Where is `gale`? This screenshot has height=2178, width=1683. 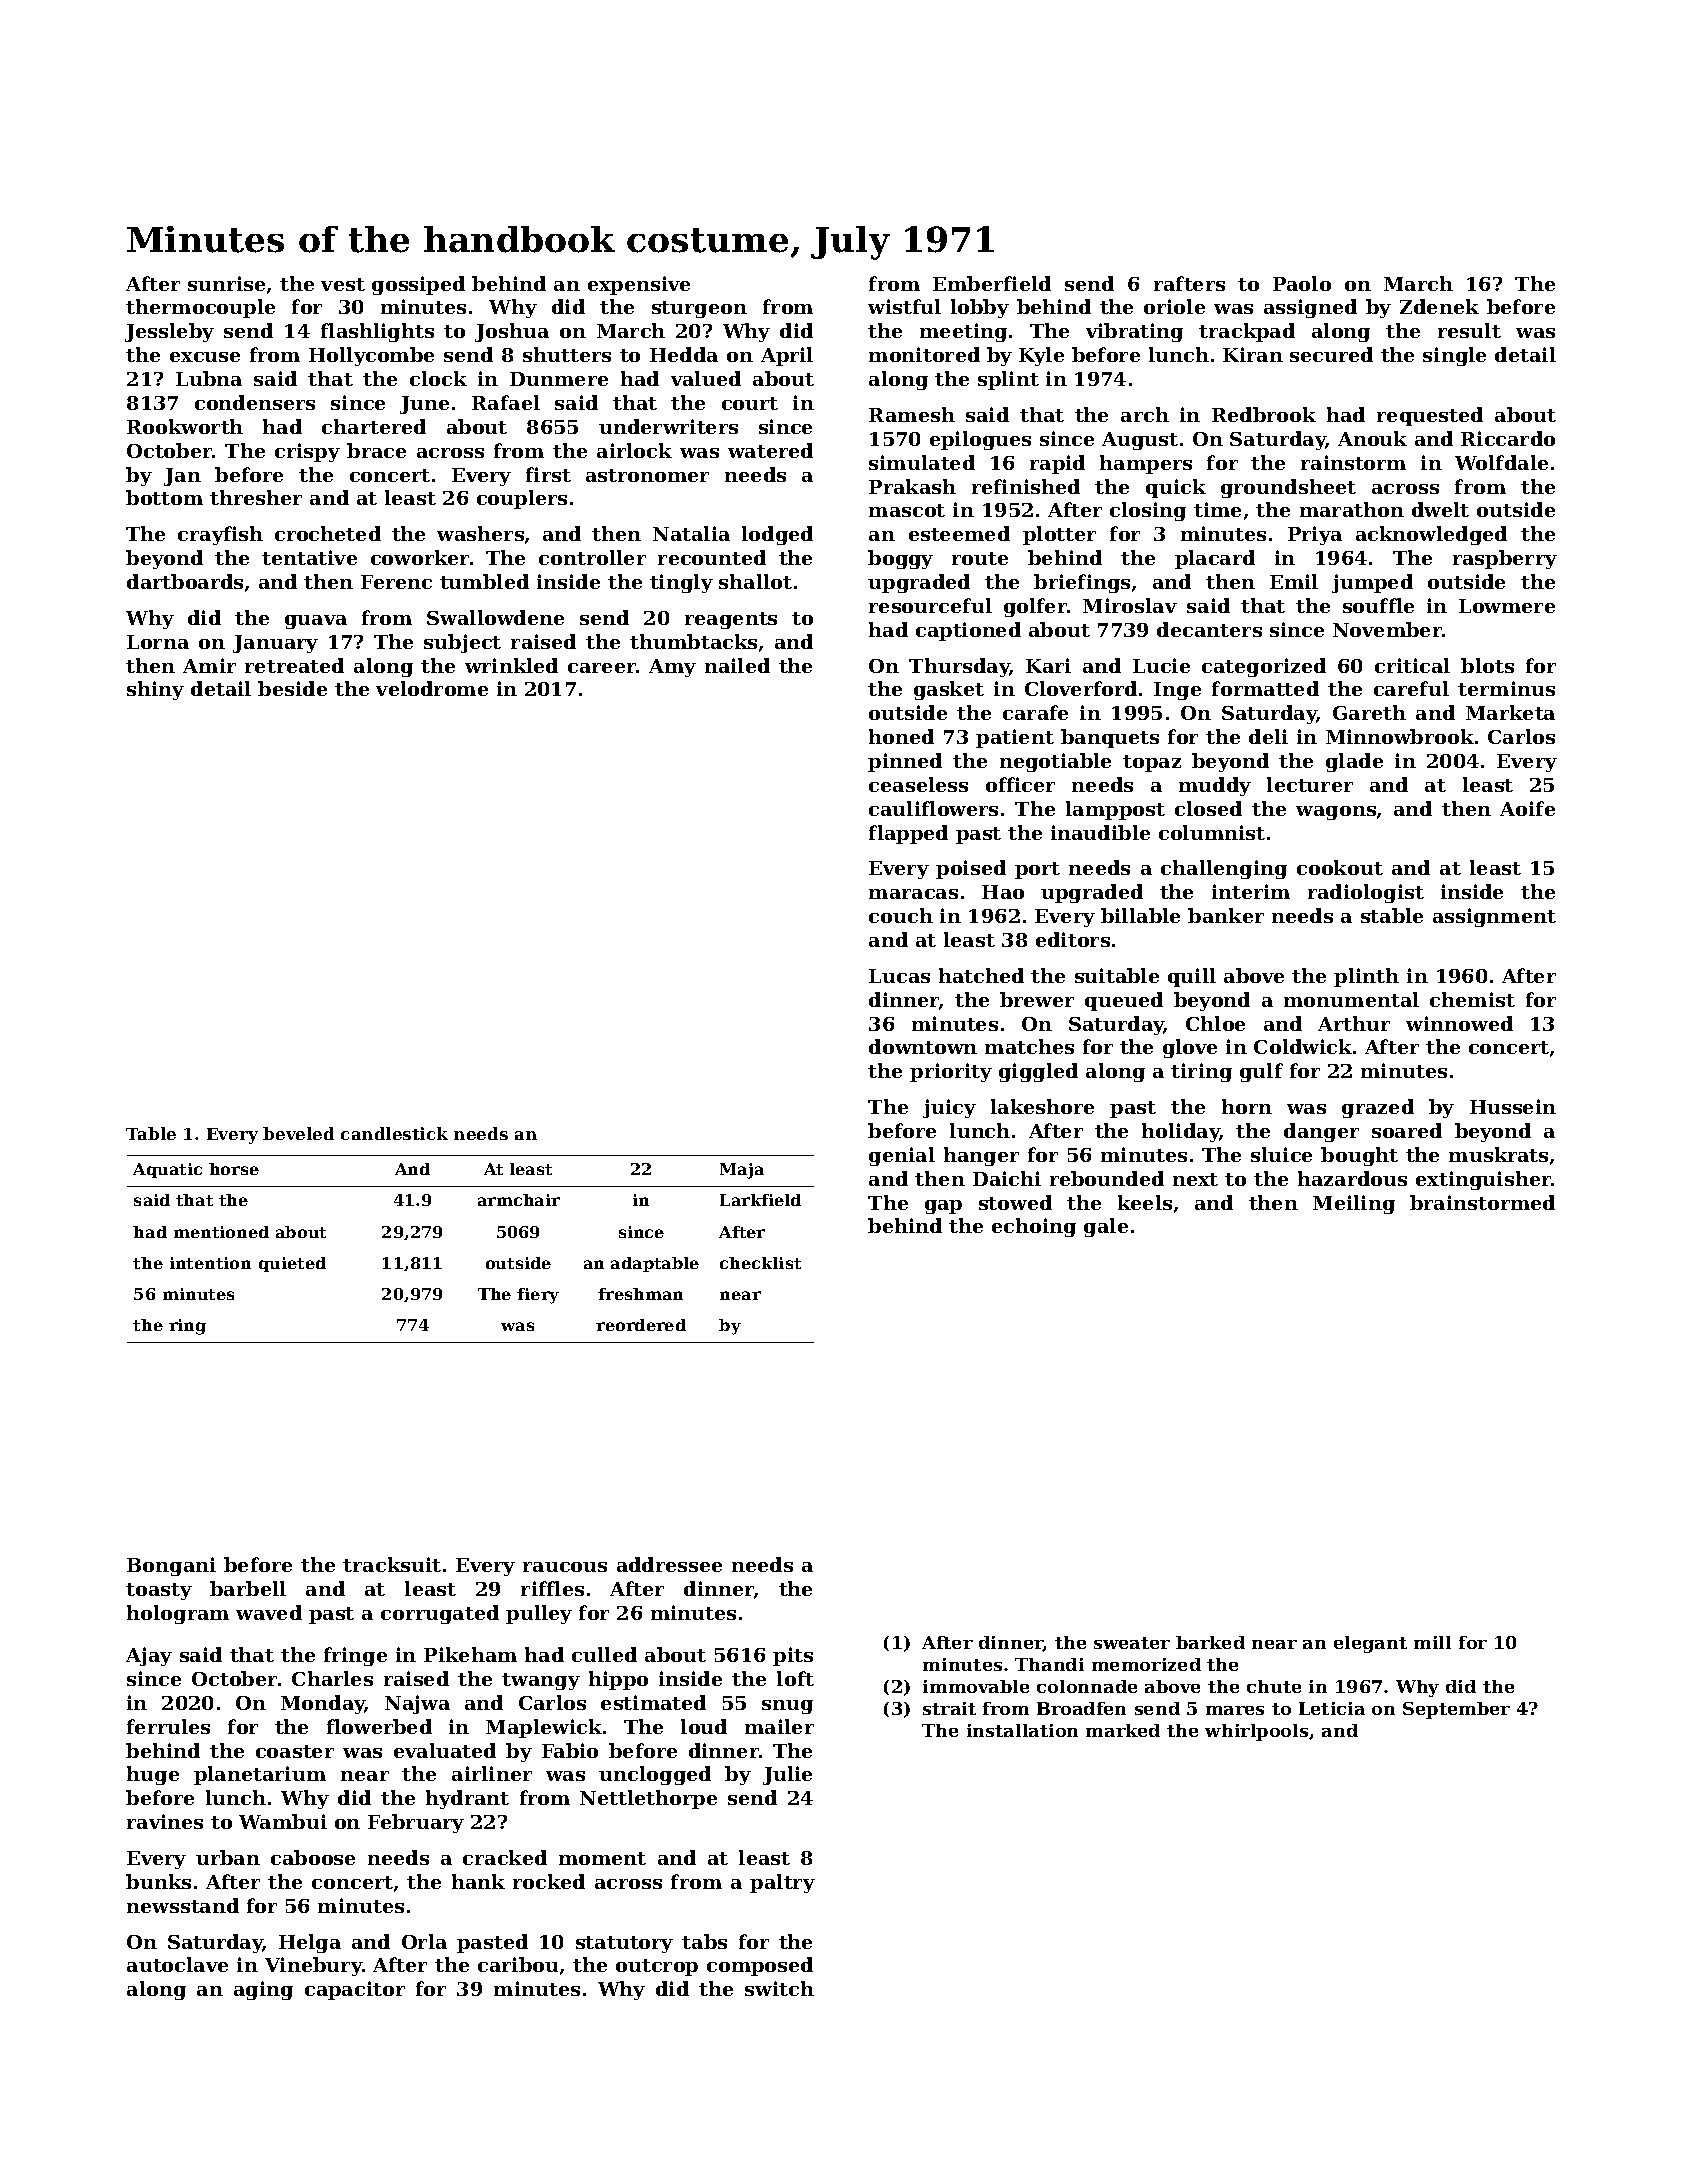
gale is located at coordinates (1106, 1227).
